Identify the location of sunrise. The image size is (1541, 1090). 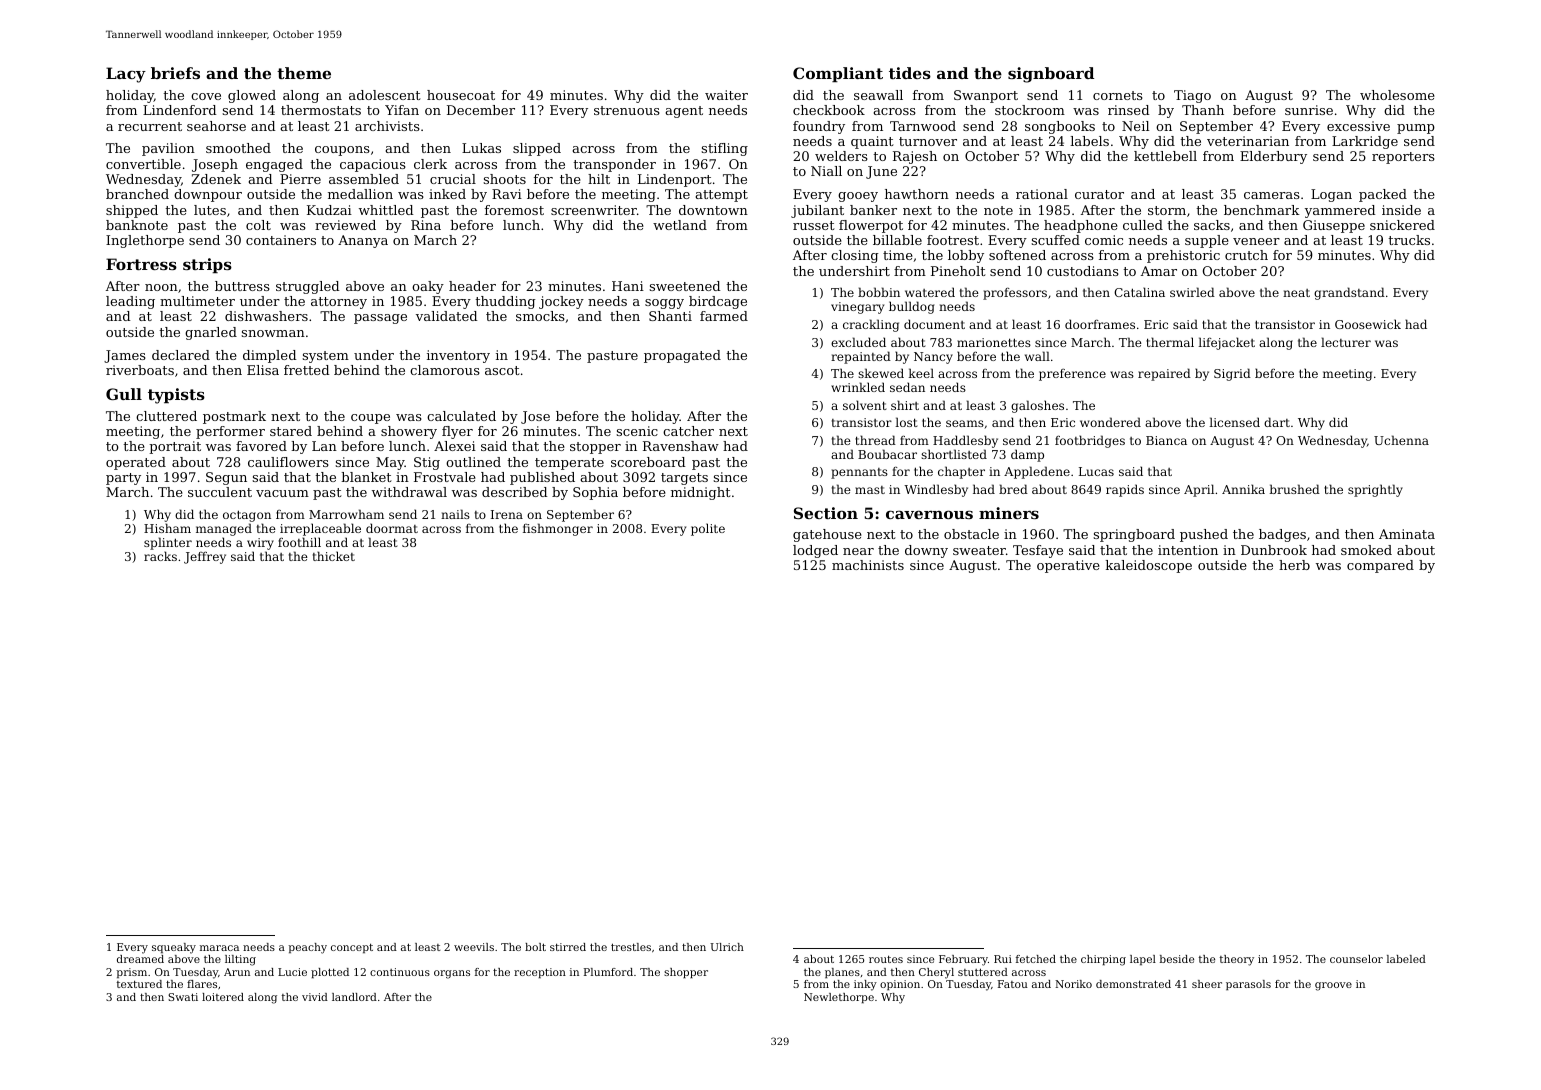
(1309, 110).
